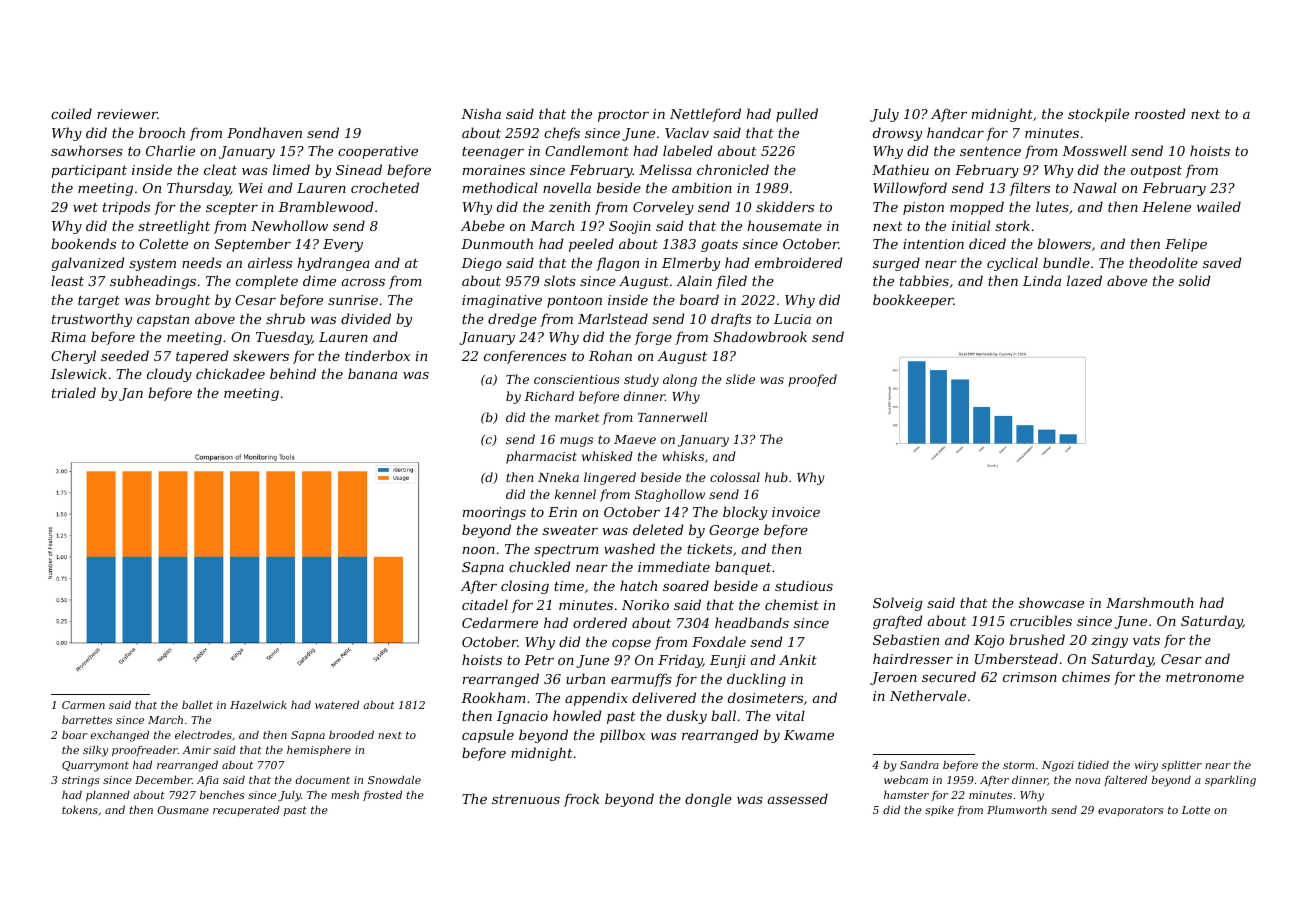  Describe the element at coordinates (1093, 764) in the screenshot. I see `tidied` at that location.
